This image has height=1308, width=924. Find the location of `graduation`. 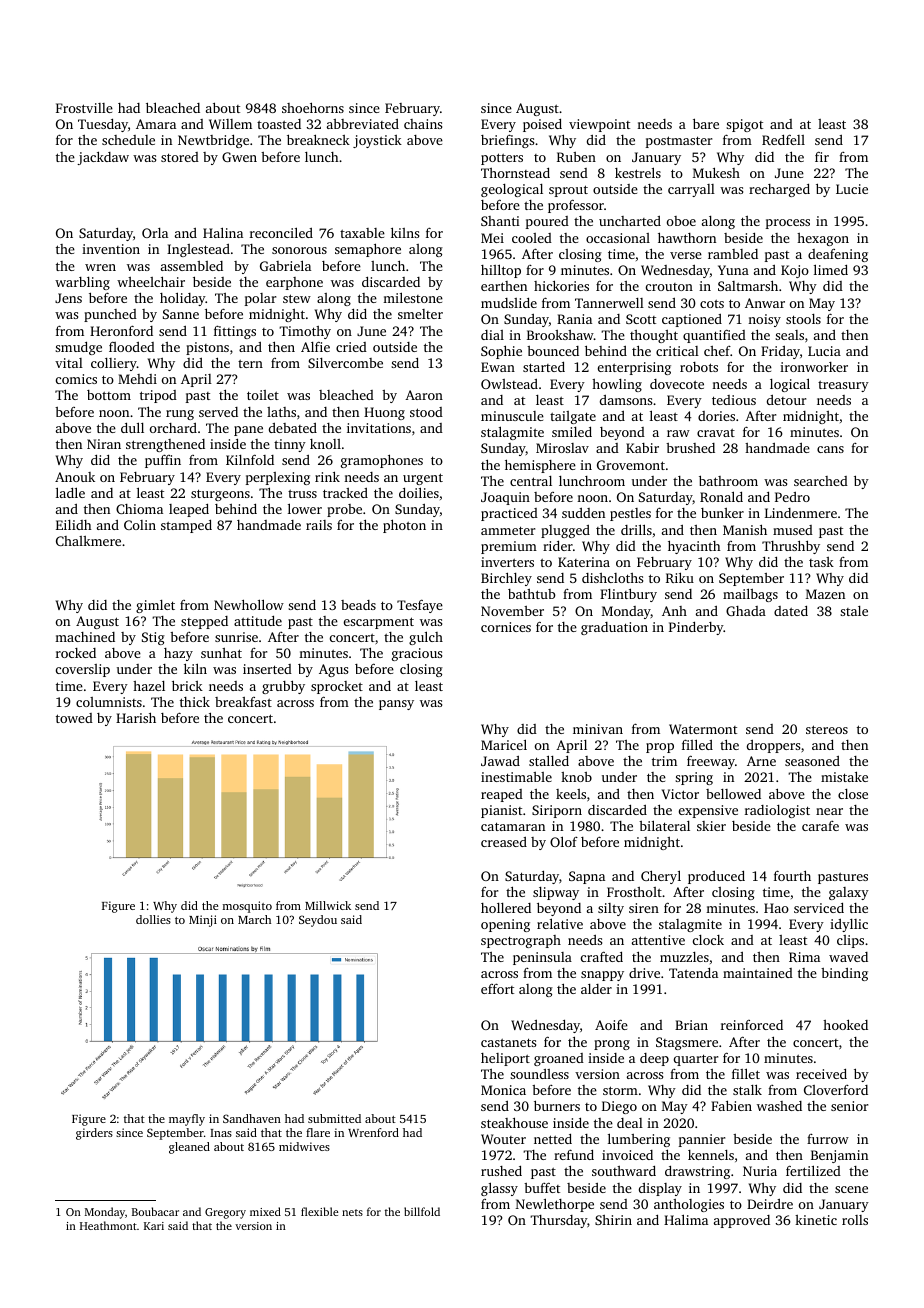

graduation is located at coordinates (614, 628).
